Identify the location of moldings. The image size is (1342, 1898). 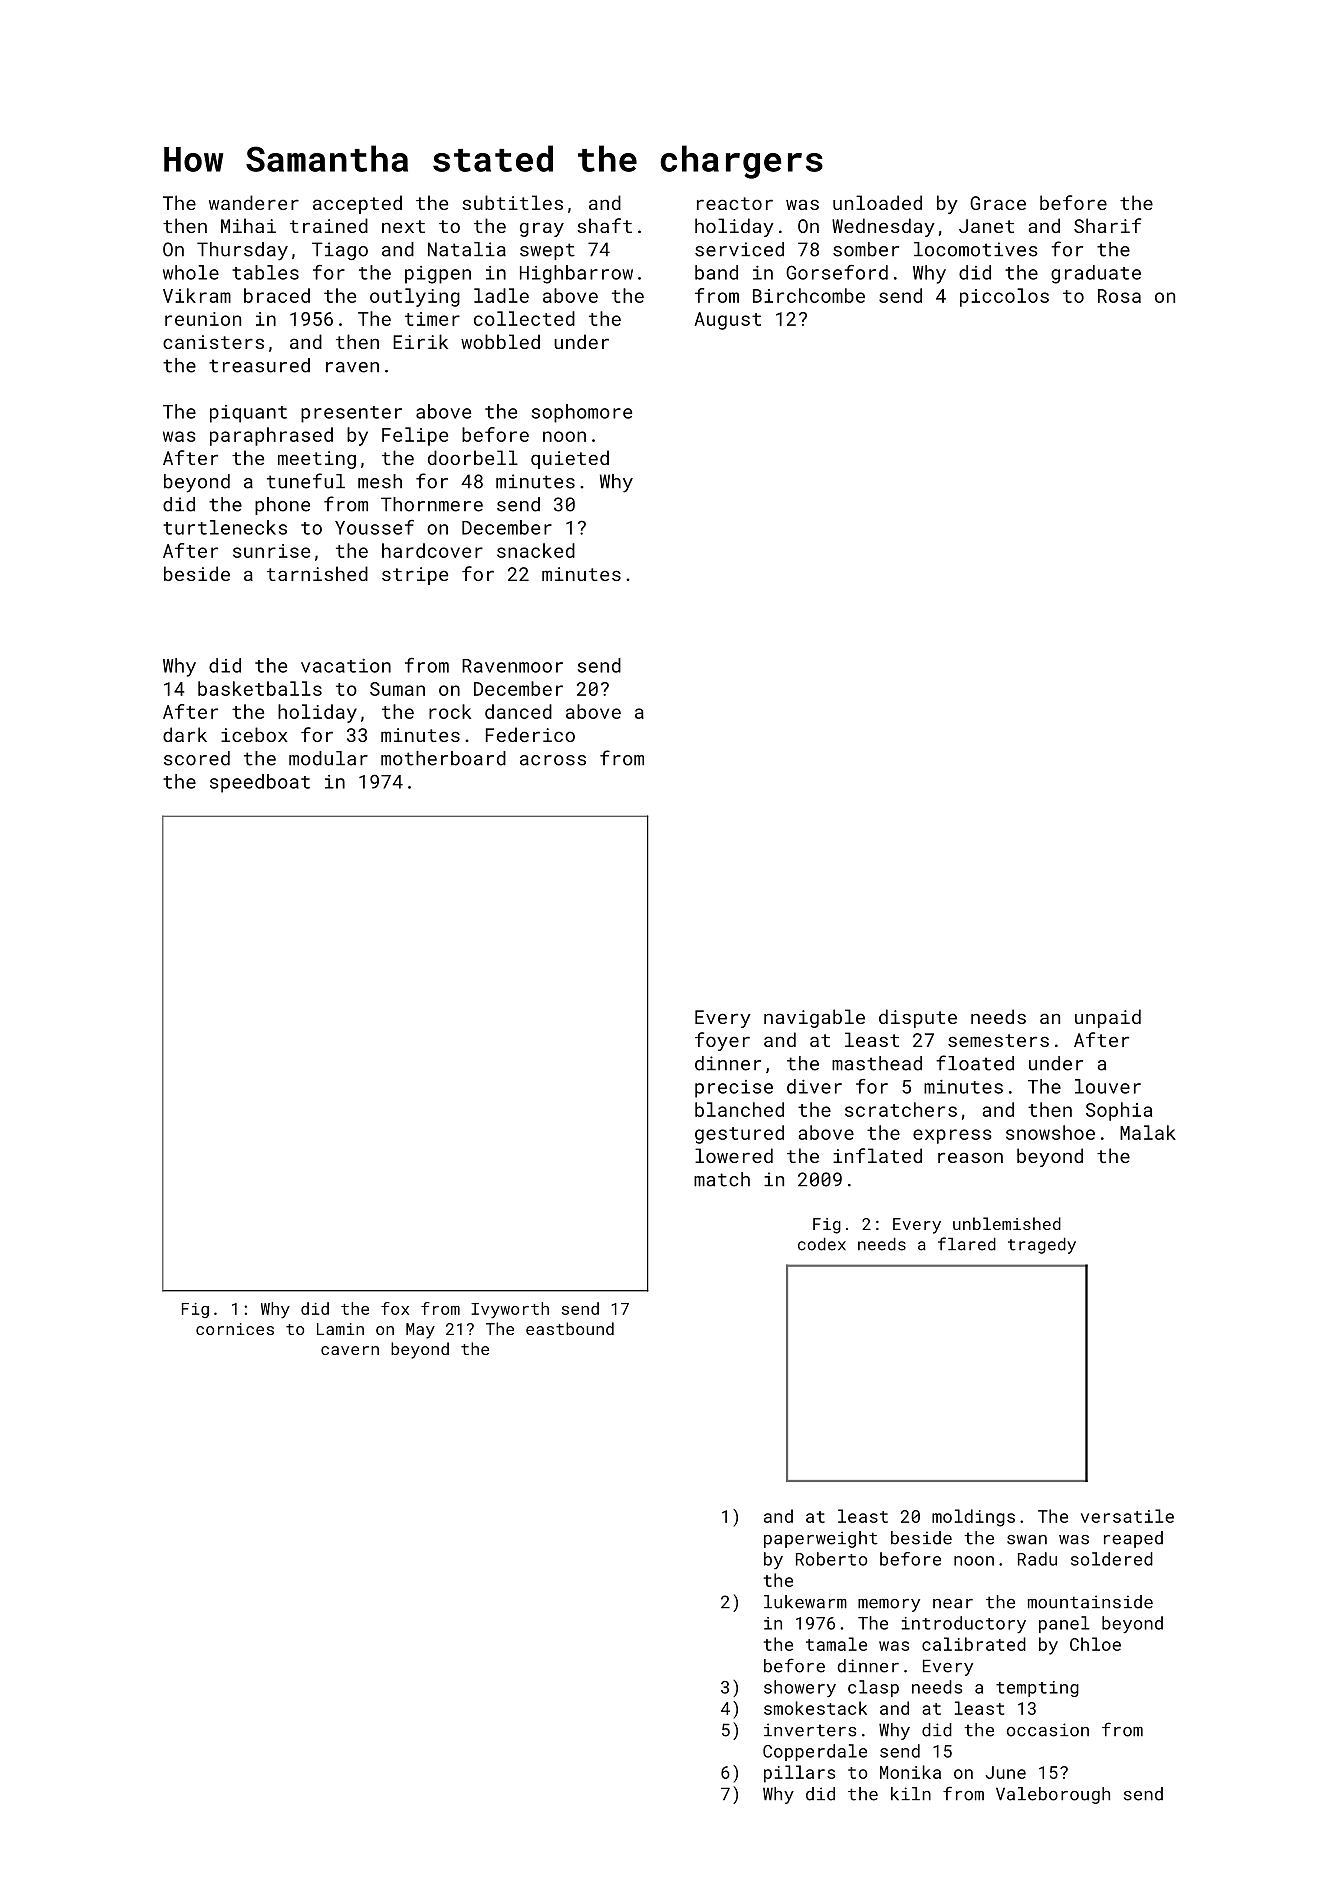
(973, 1518).
